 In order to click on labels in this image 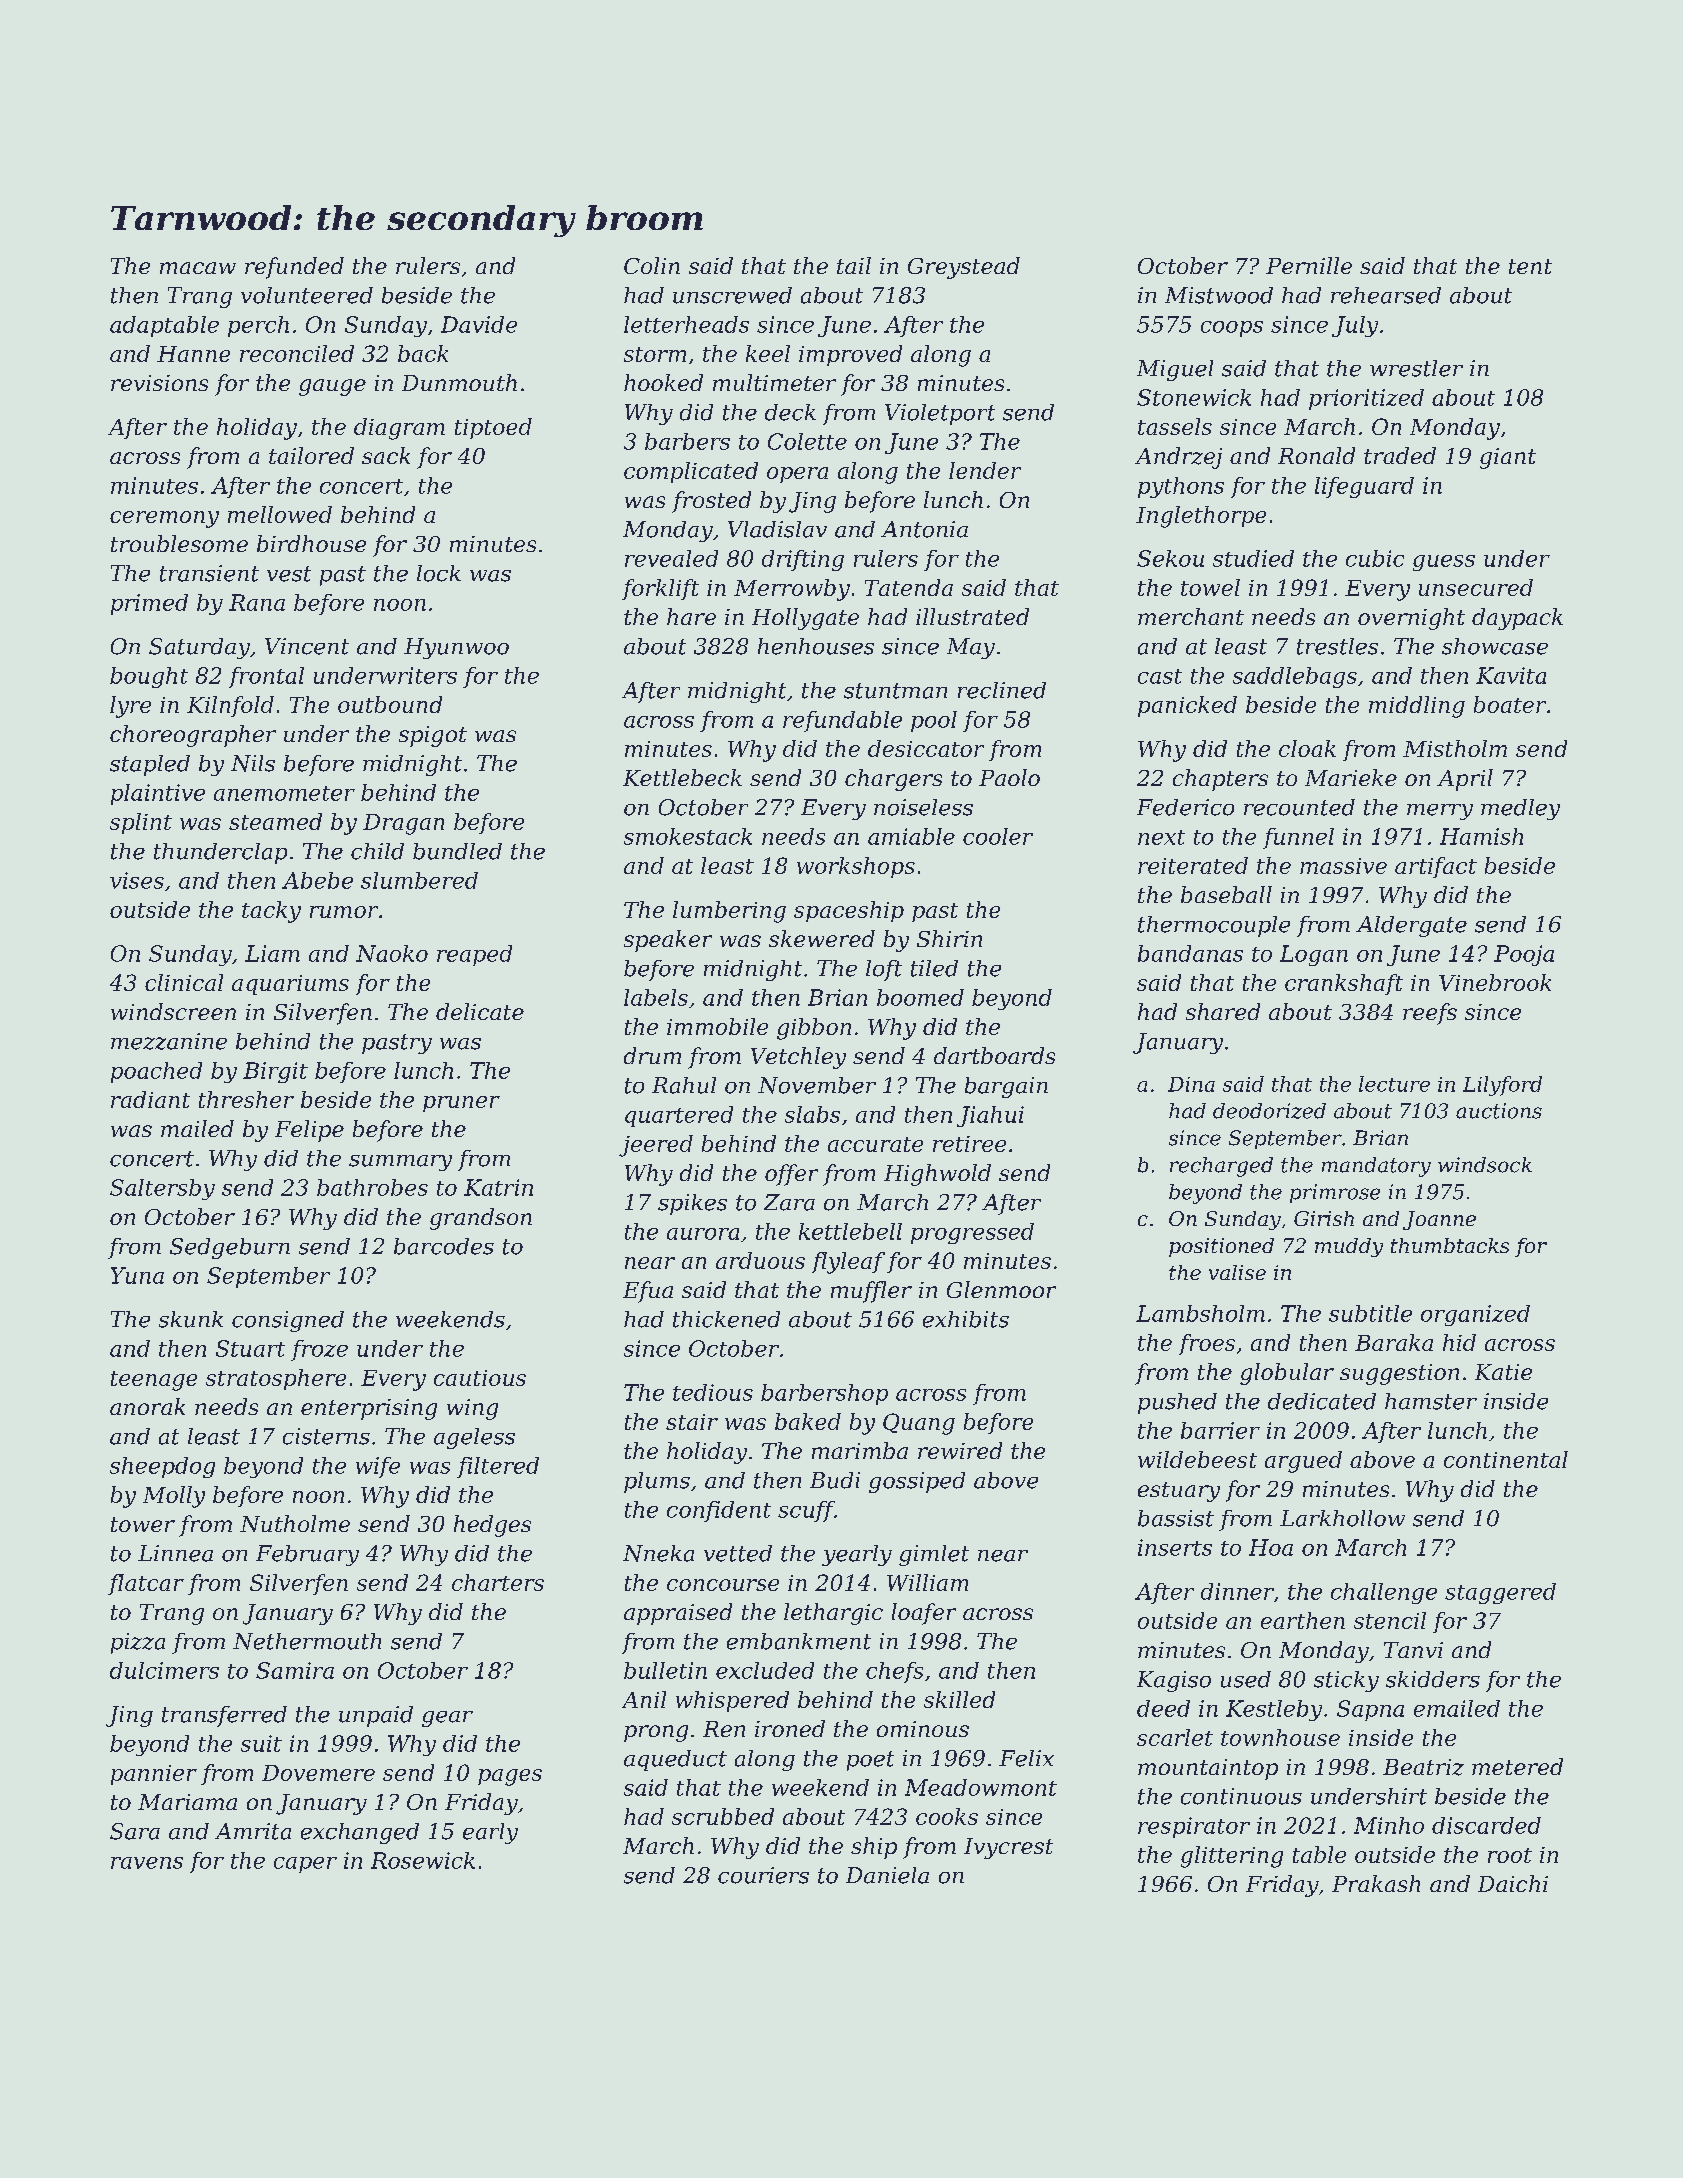, I will do `click(656, 997)`.
